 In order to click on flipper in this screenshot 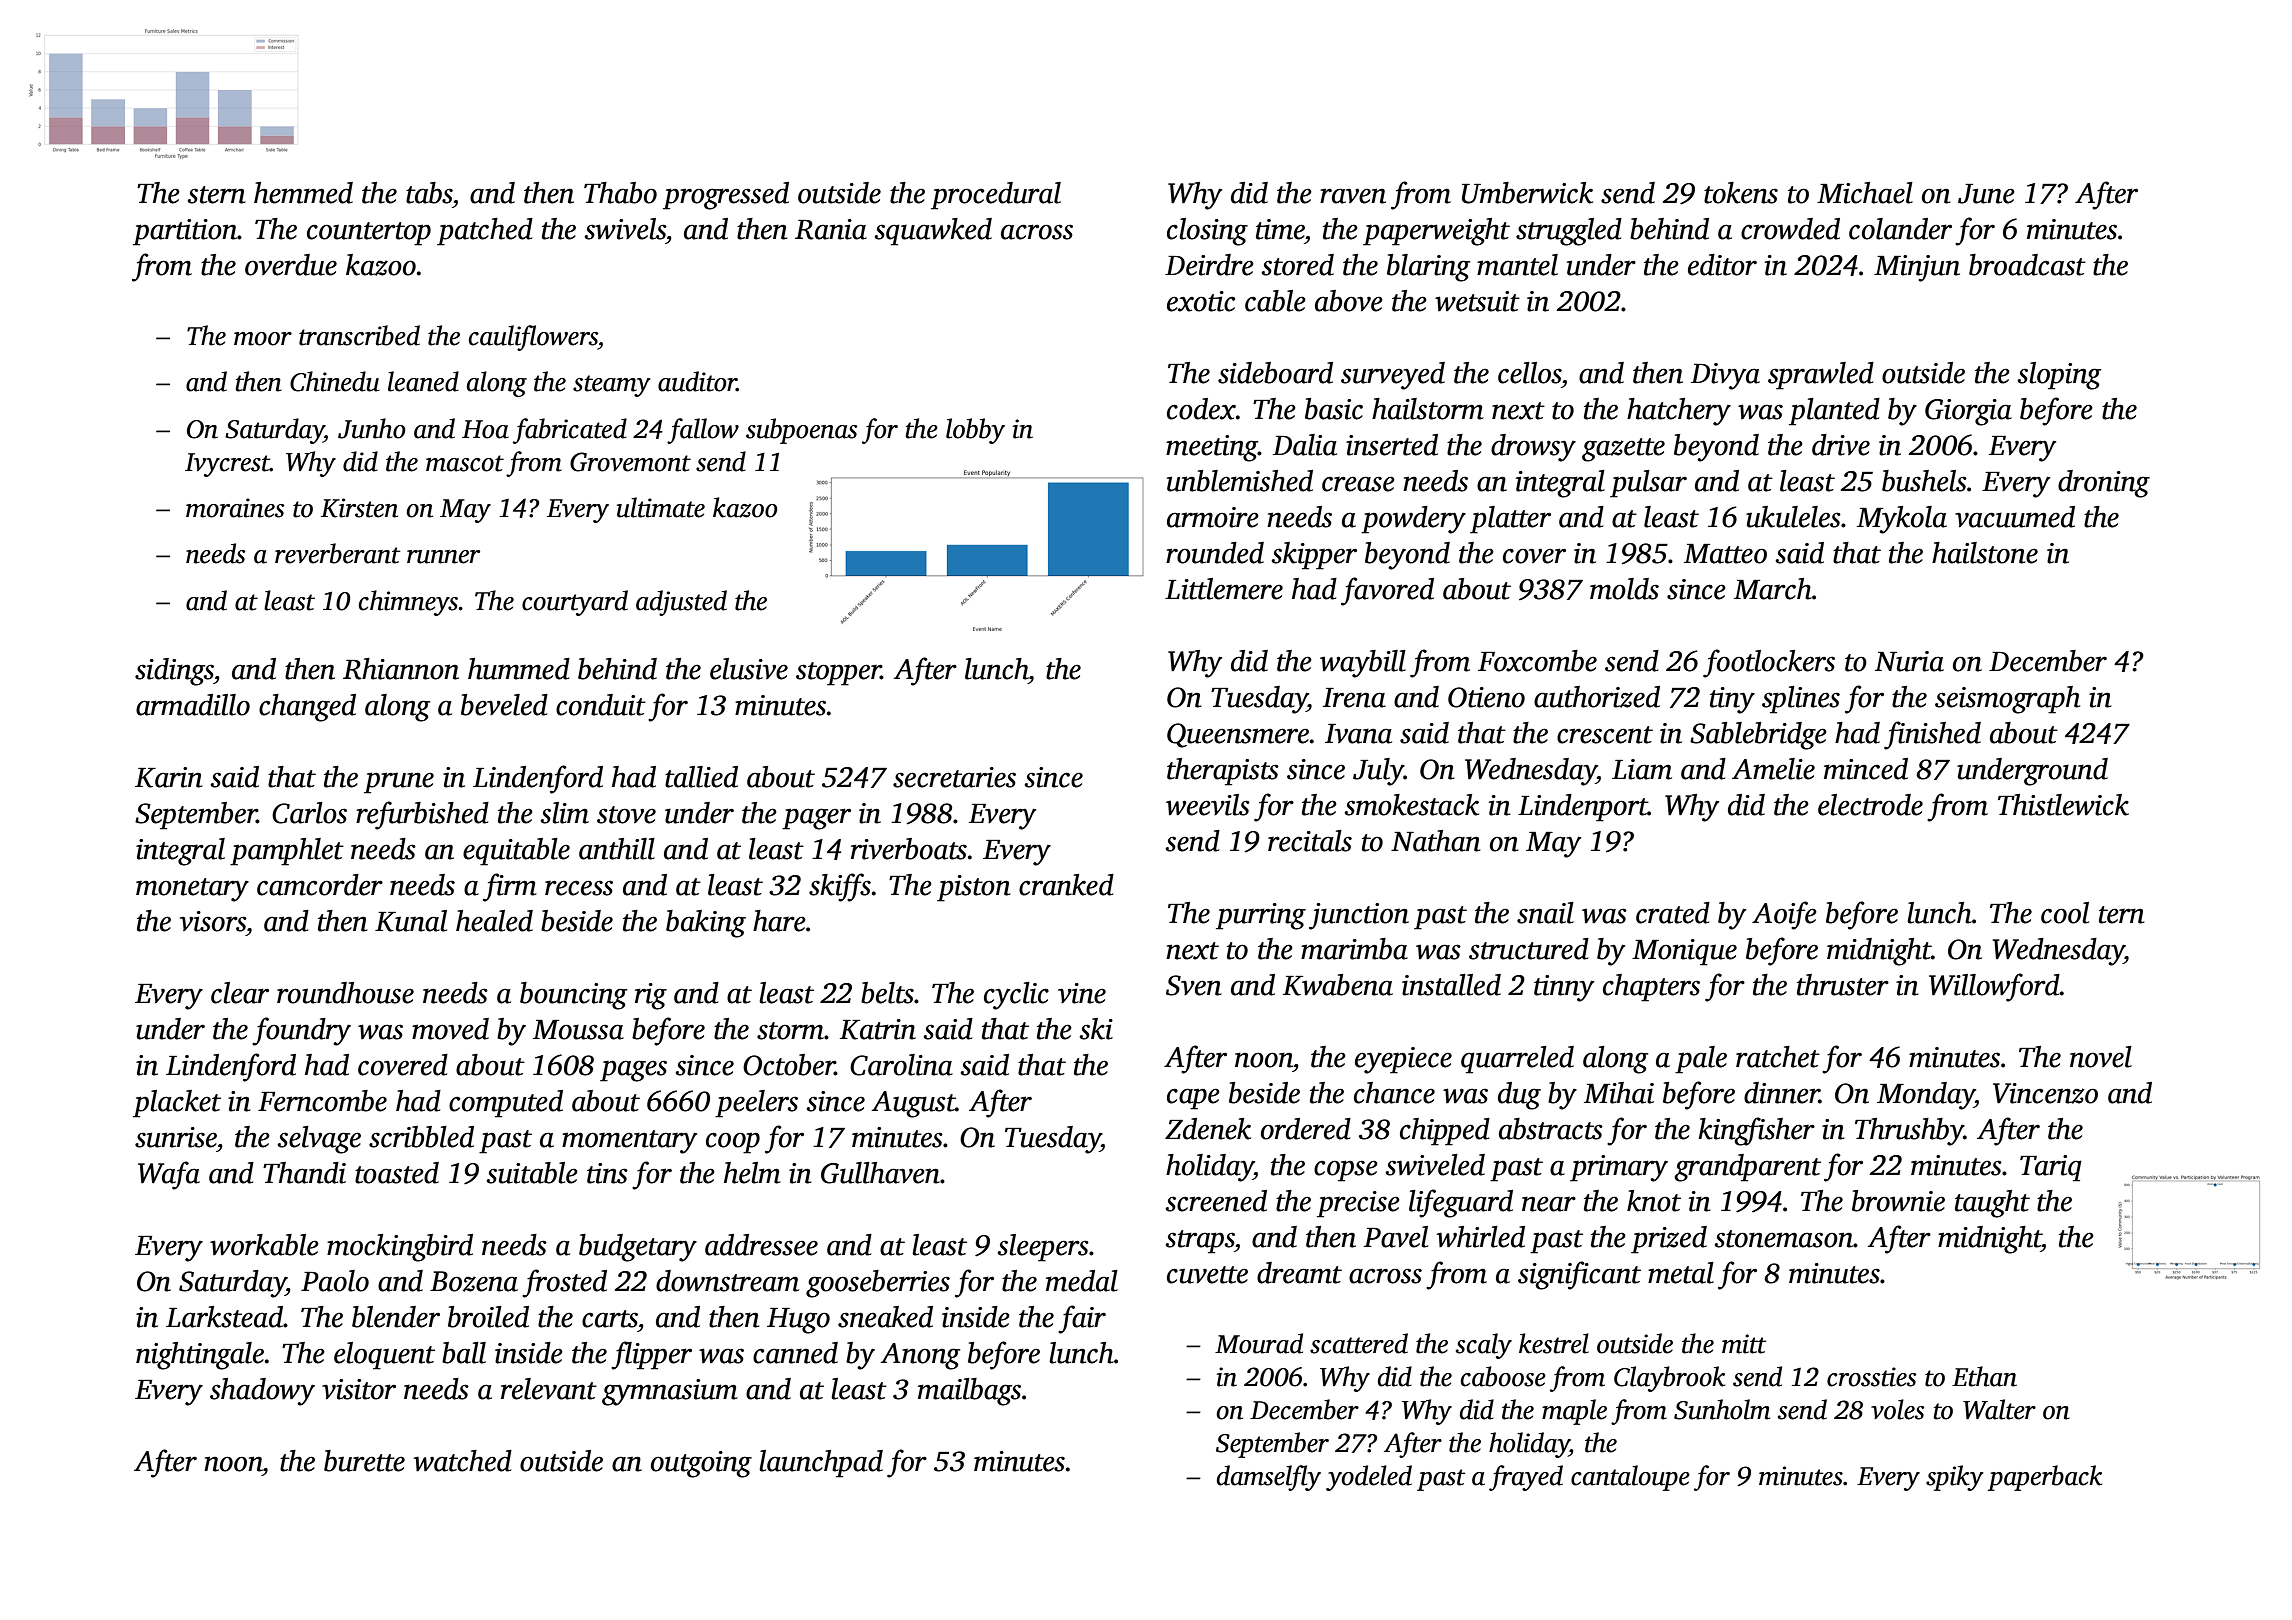, I will do `click(651, 1355)`.
